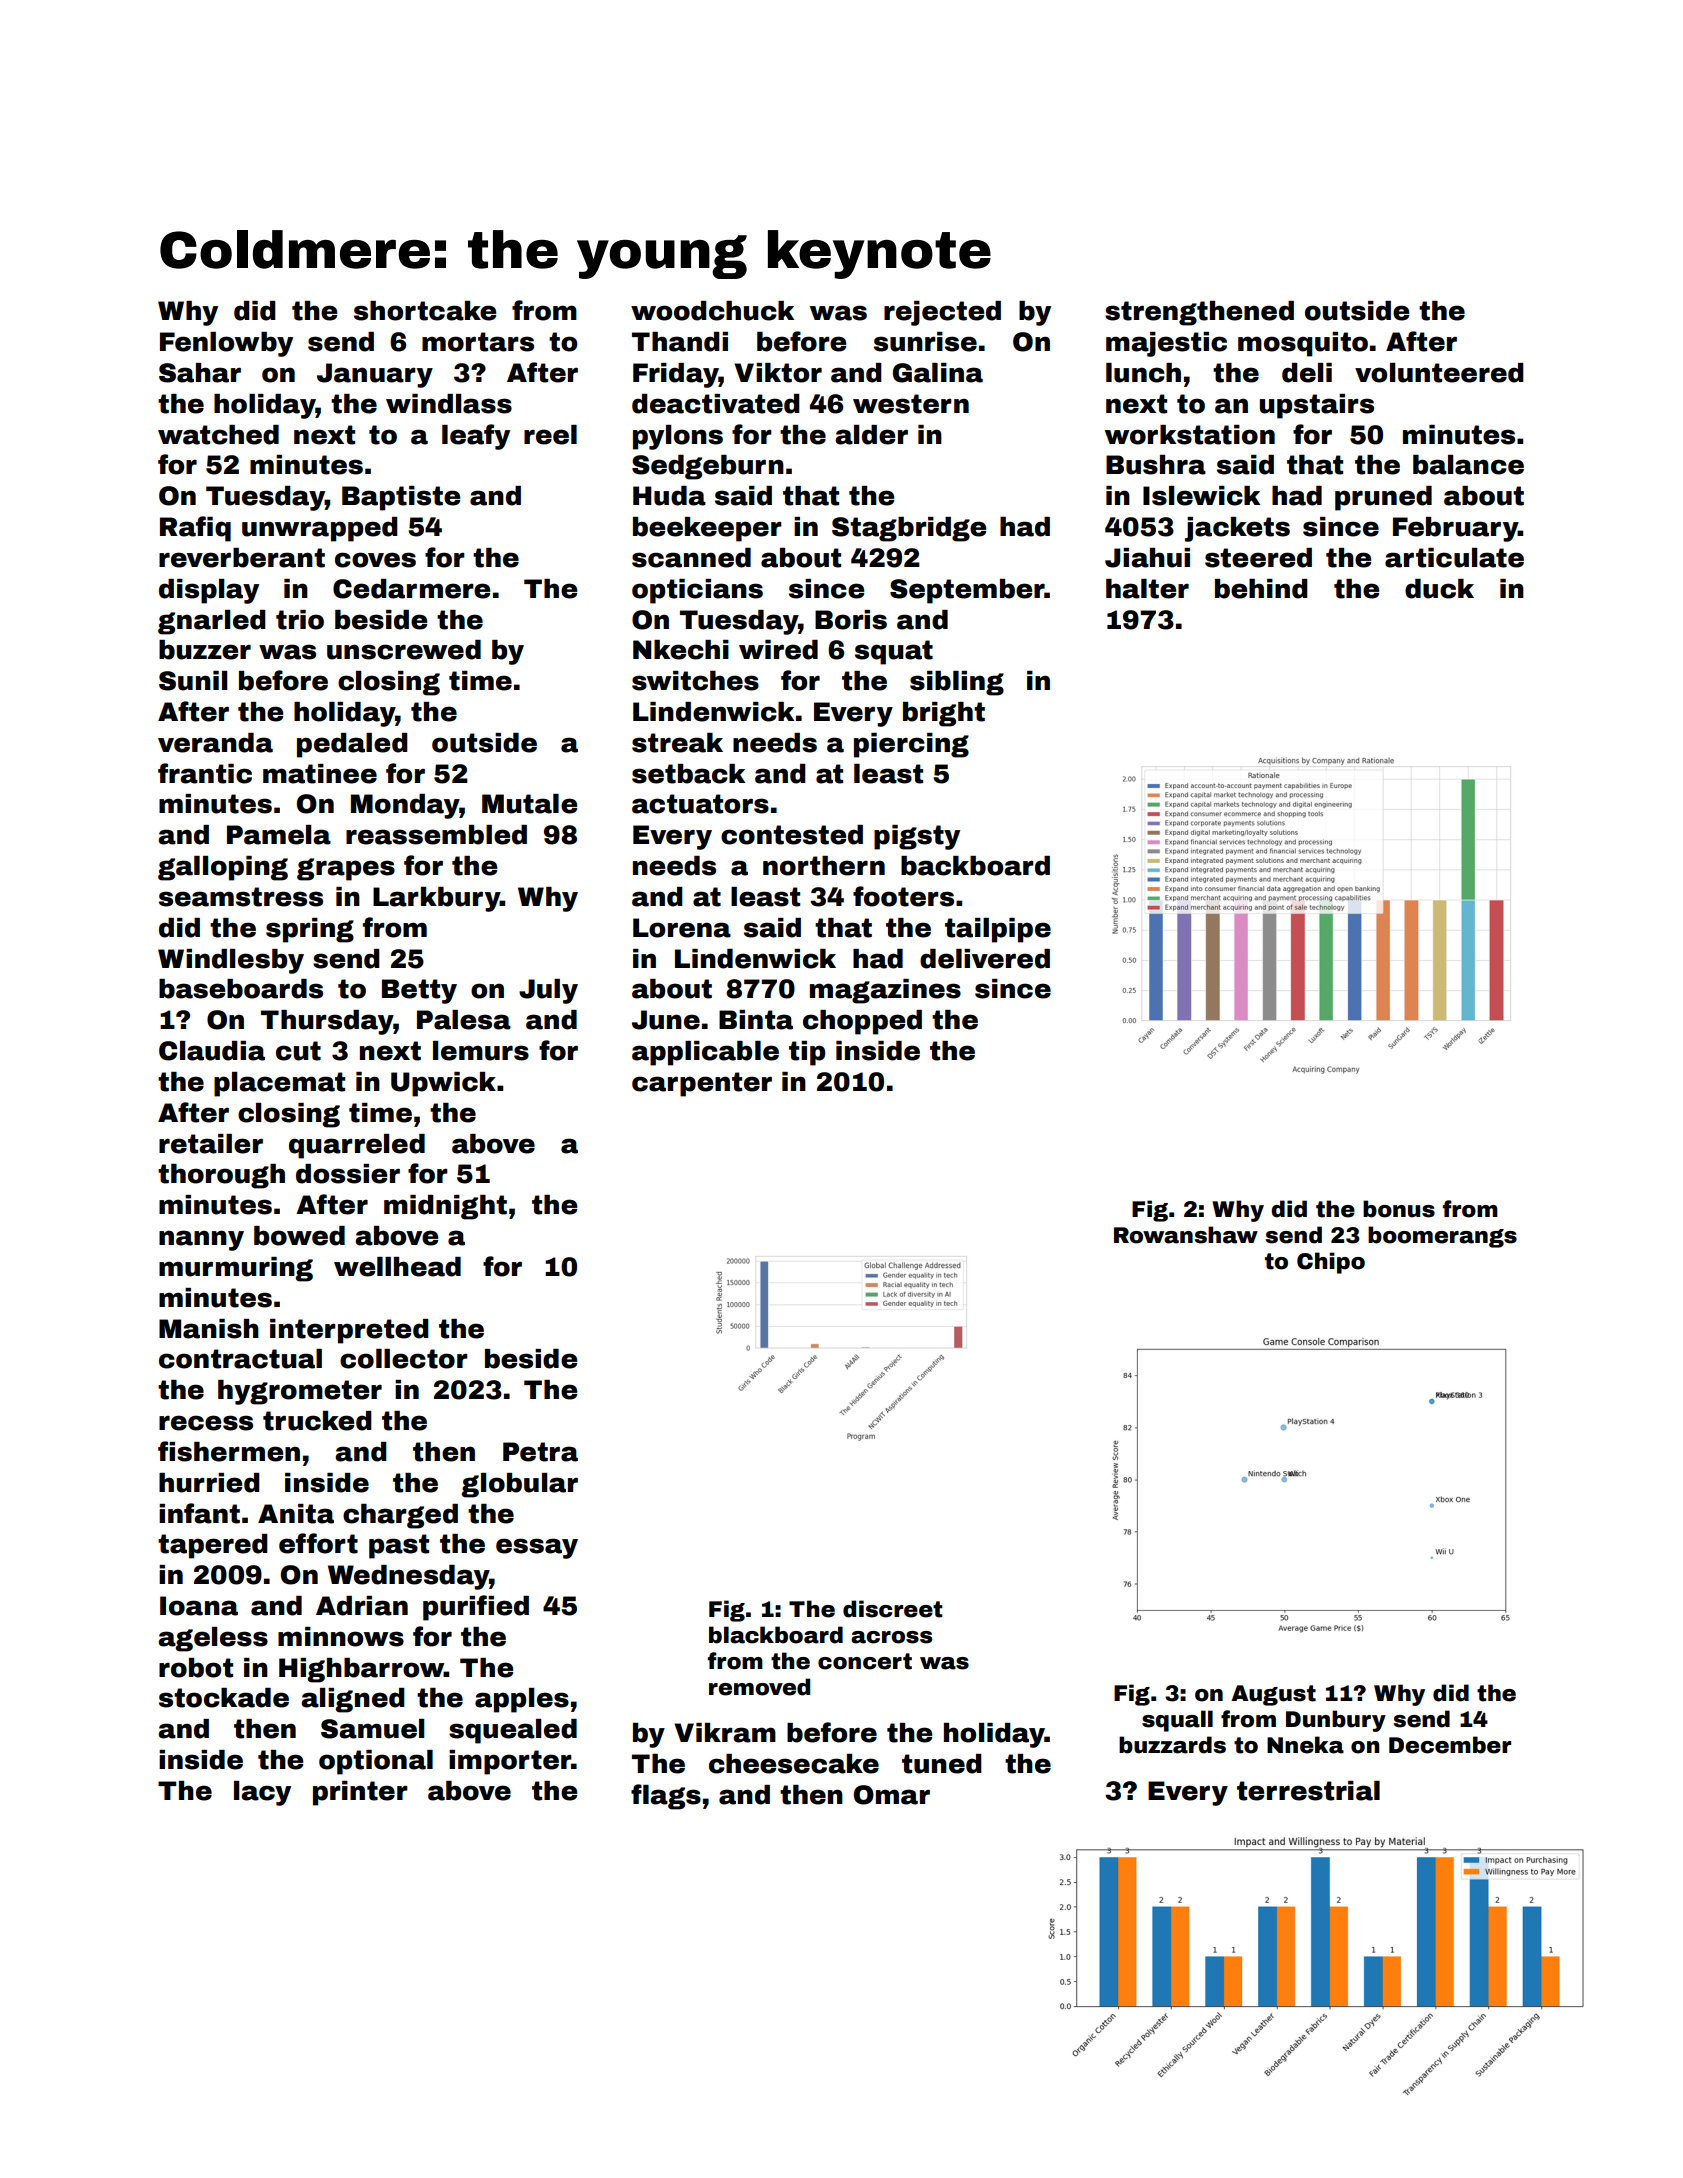 The image size is (1683, 2178). I want to click on unscrewed, so click(404, 650).
